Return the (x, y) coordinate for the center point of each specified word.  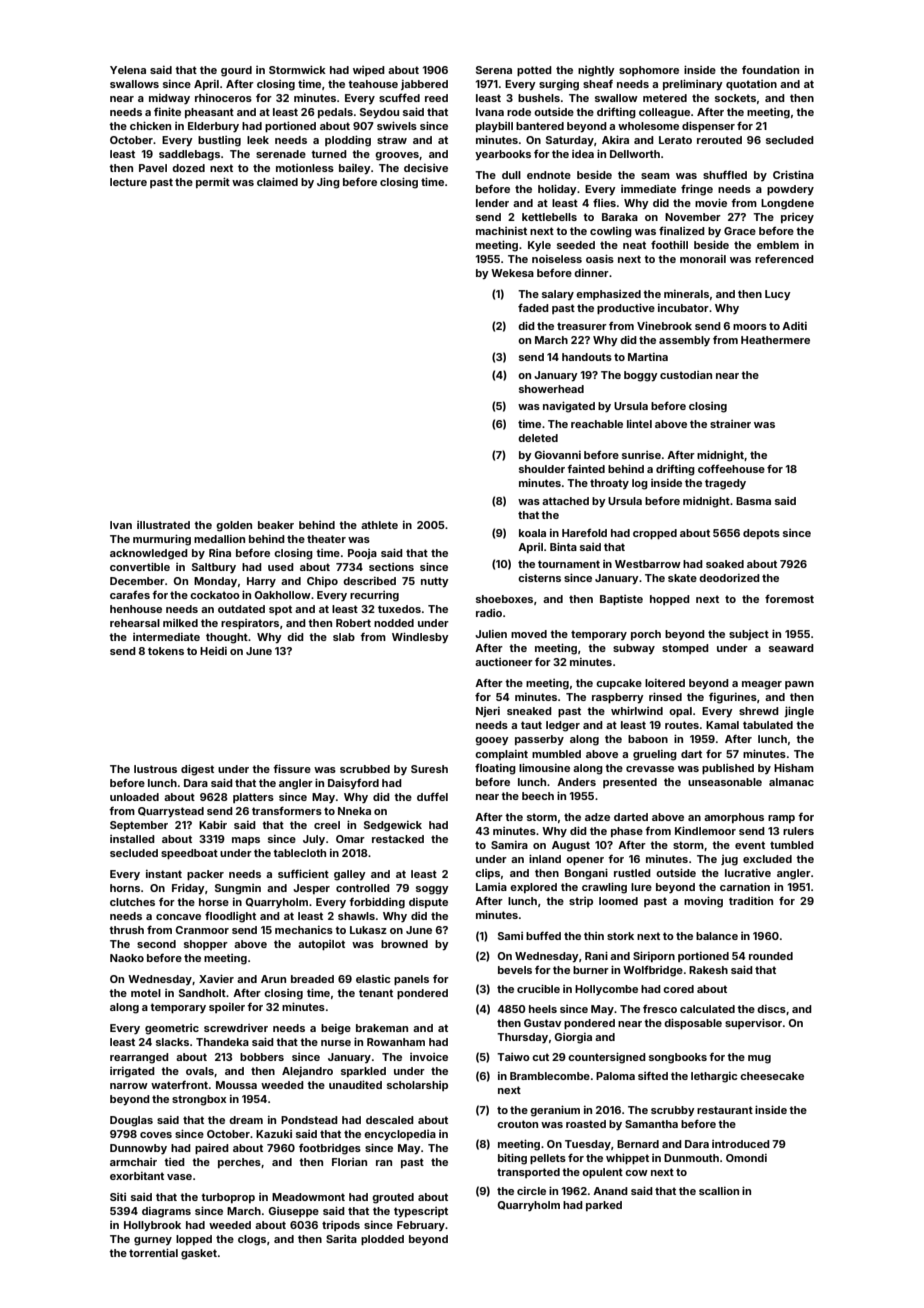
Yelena (128, 70)
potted (534, 71)
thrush (126, 930)
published (728, 769)
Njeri (488, 712)
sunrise (641, 455)
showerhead (551, 389)
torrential (153, 1252)
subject (749, 635)
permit (213, 182)
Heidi (213, 651)
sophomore (649, 71)
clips (487, 874)
